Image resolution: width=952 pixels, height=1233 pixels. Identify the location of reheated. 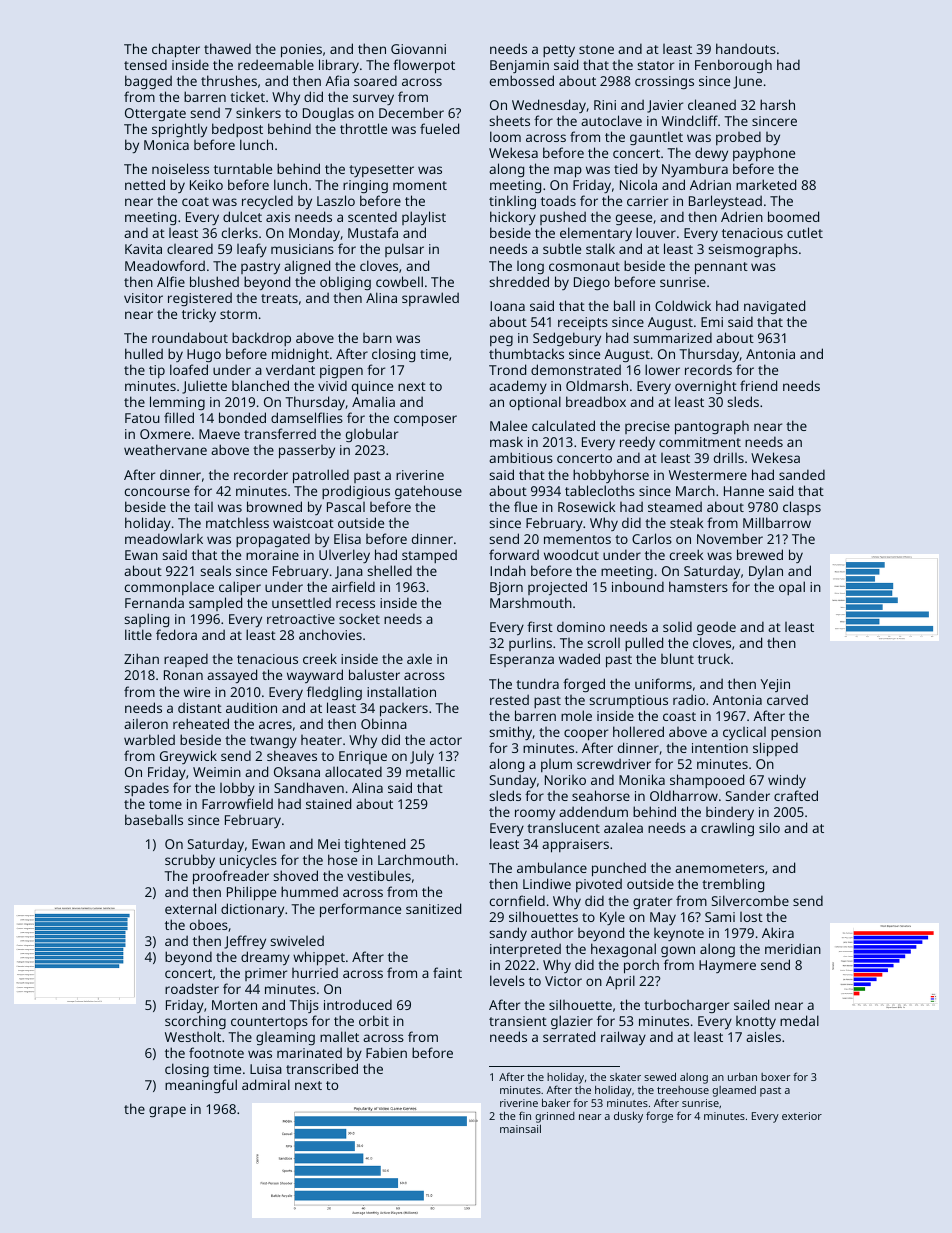
(201, 723).
